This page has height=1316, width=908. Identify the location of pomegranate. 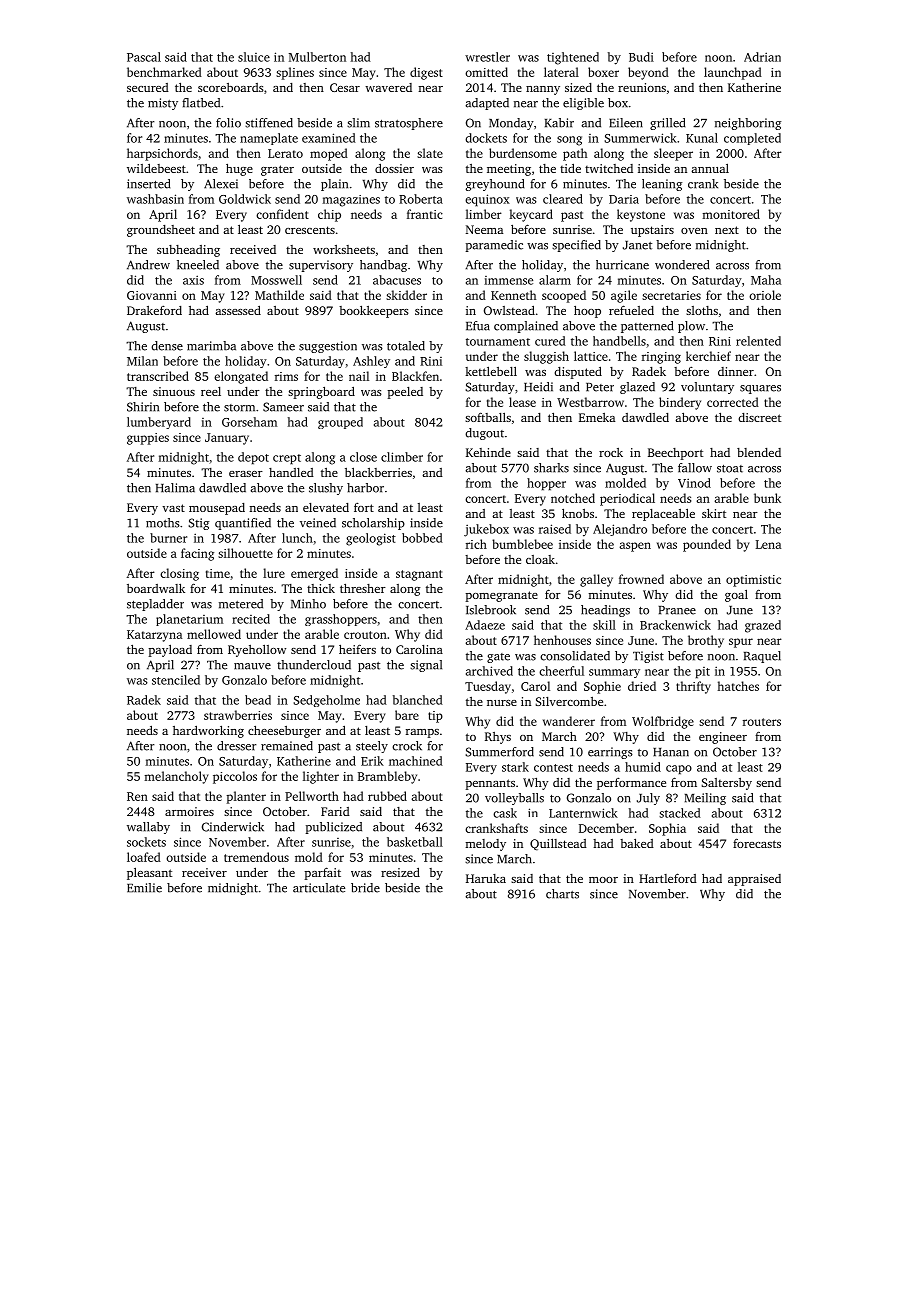
(502, 596).
